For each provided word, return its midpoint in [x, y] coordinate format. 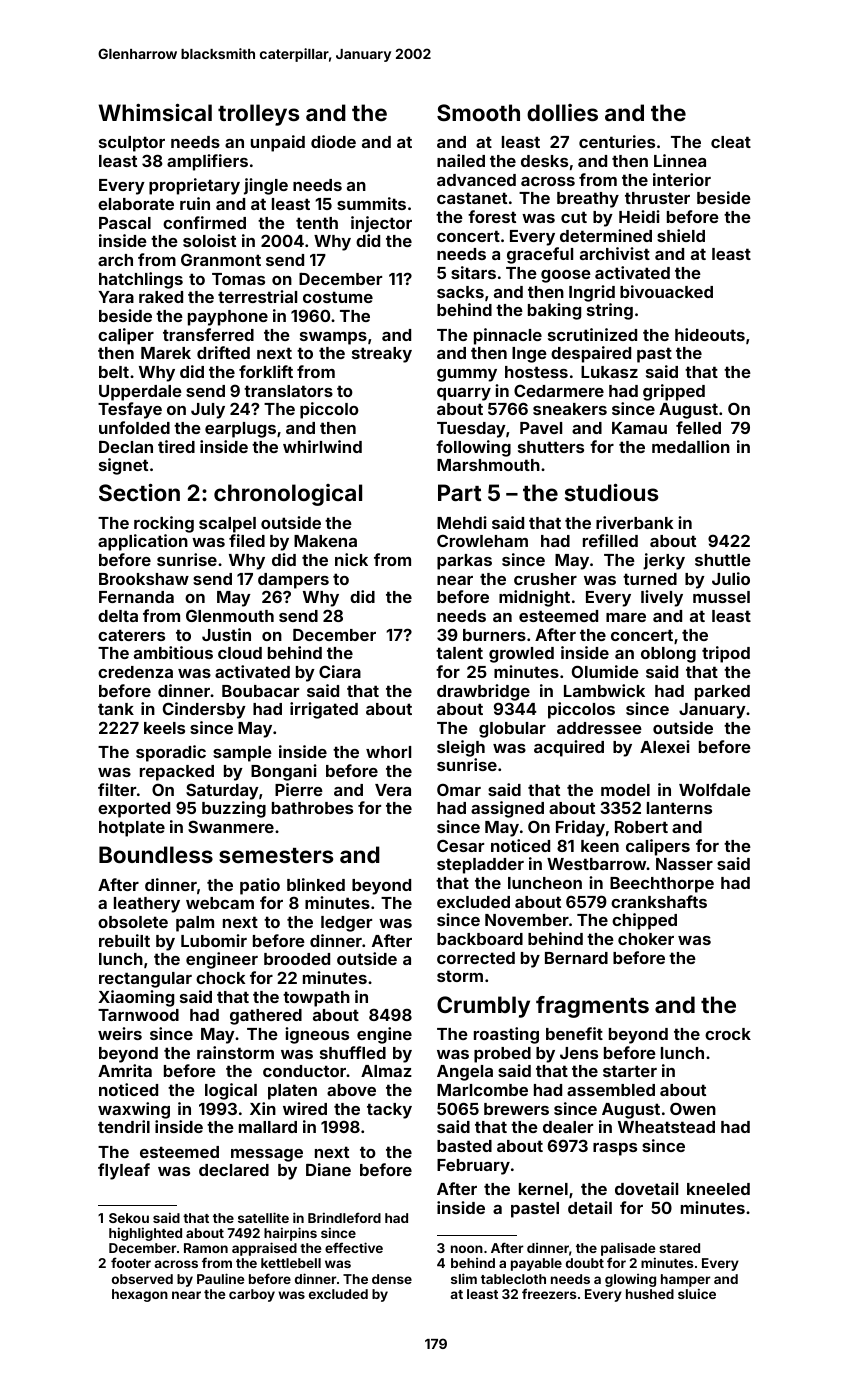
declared [234, 1170]
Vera [393, 790]
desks [544, 161]
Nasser [684, 864]
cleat [731, 142]
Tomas [238, 279]
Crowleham [482, 540]
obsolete [133, 922]
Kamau [639, 428]
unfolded [134, 427]
